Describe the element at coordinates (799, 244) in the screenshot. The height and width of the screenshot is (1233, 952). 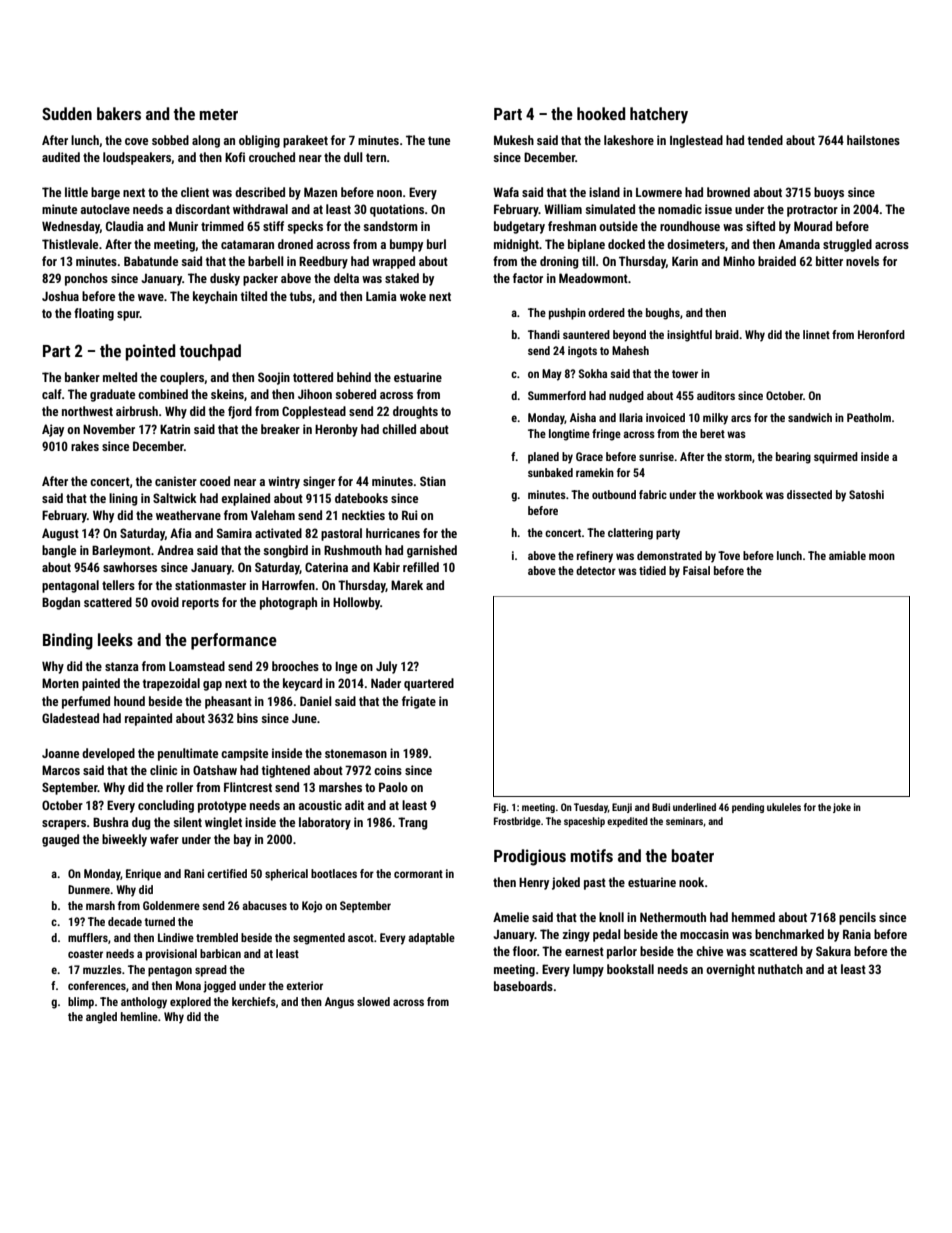
I see `Amanda` at that location.
